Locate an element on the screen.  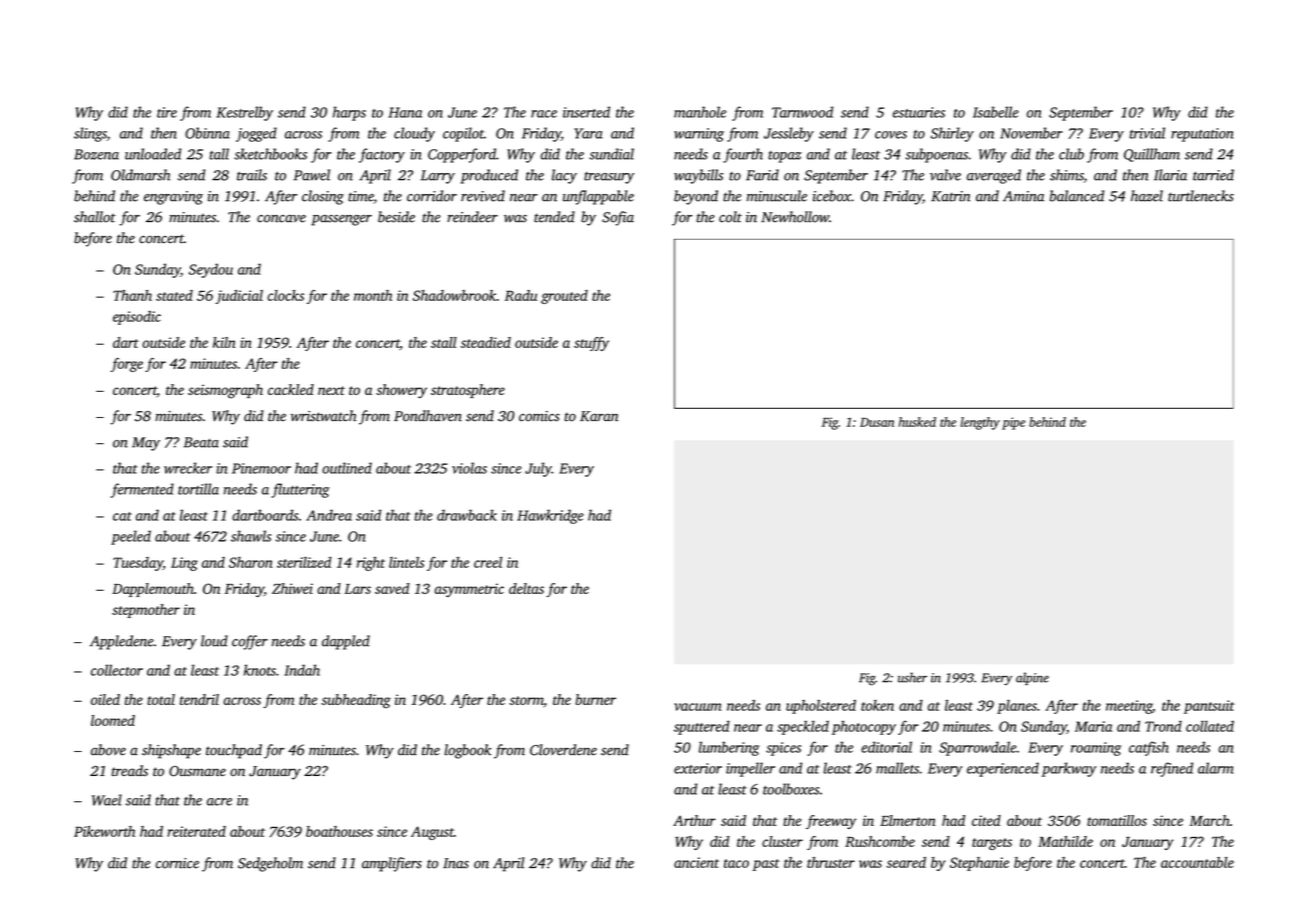
pipe is located at coordinates (1013, 423).
